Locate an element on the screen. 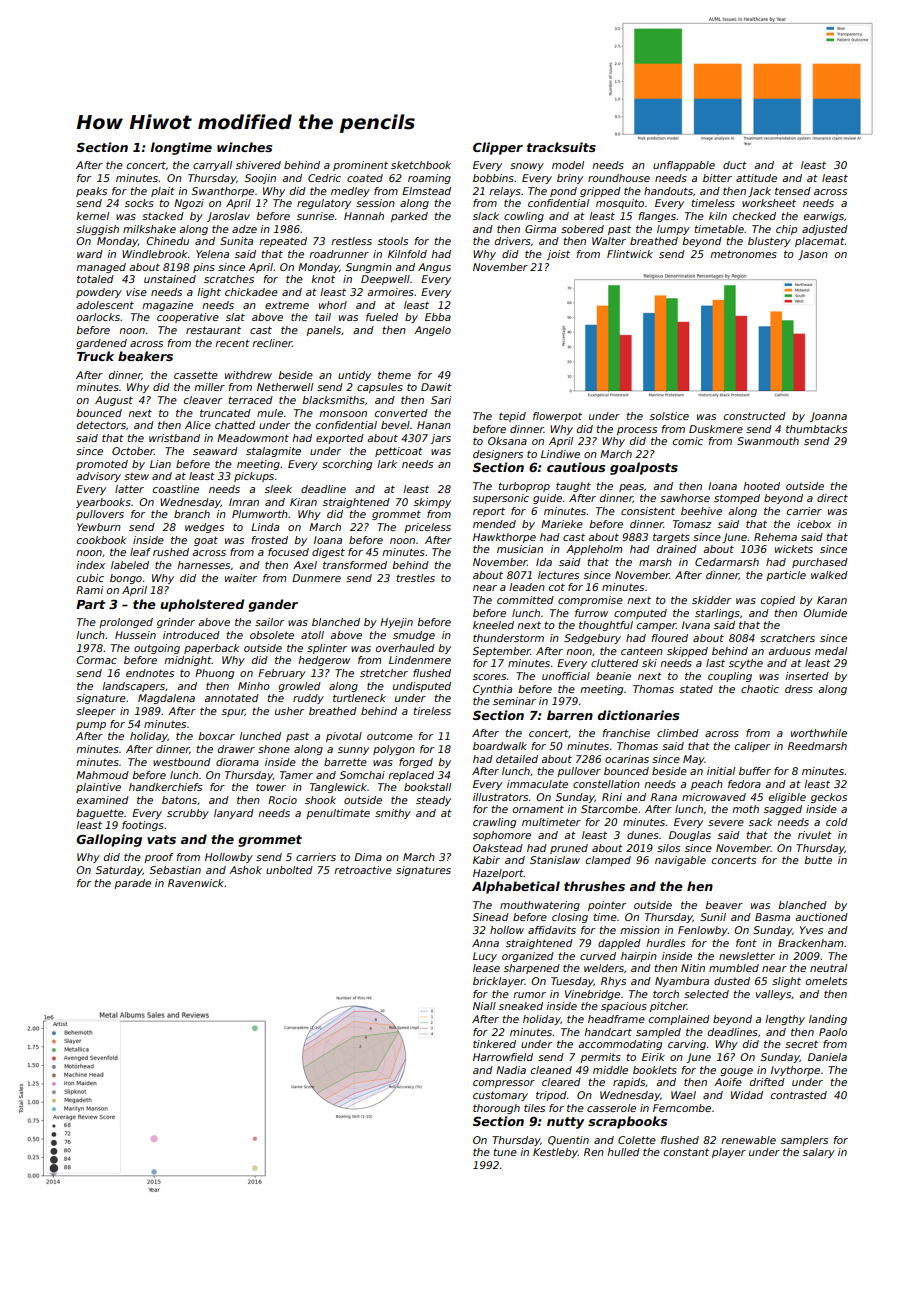 The width and height of the screenshot is (924, 1308). Chinedu is located at coordinates (167, 241).
